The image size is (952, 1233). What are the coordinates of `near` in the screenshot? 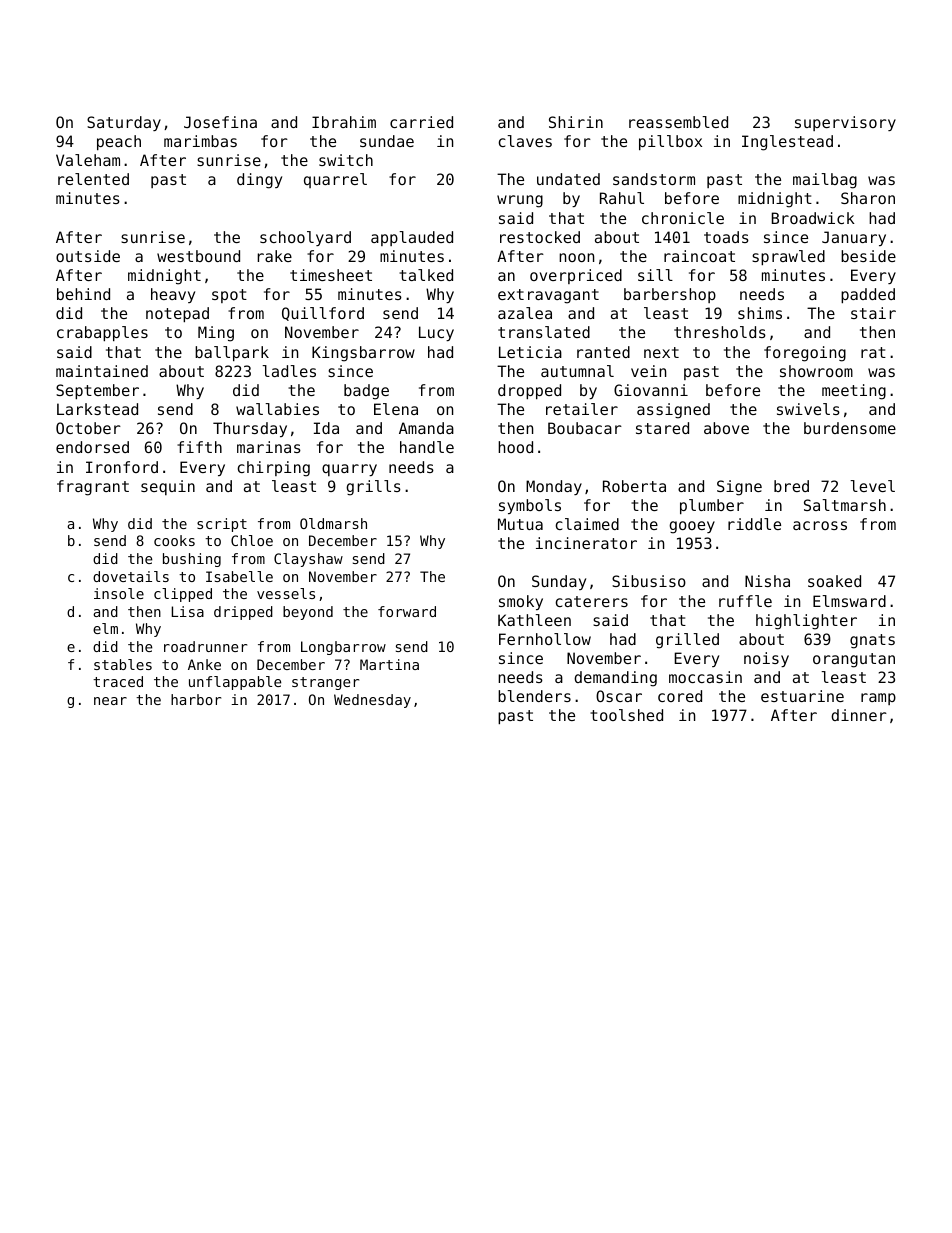 It's located at (110, 701).
